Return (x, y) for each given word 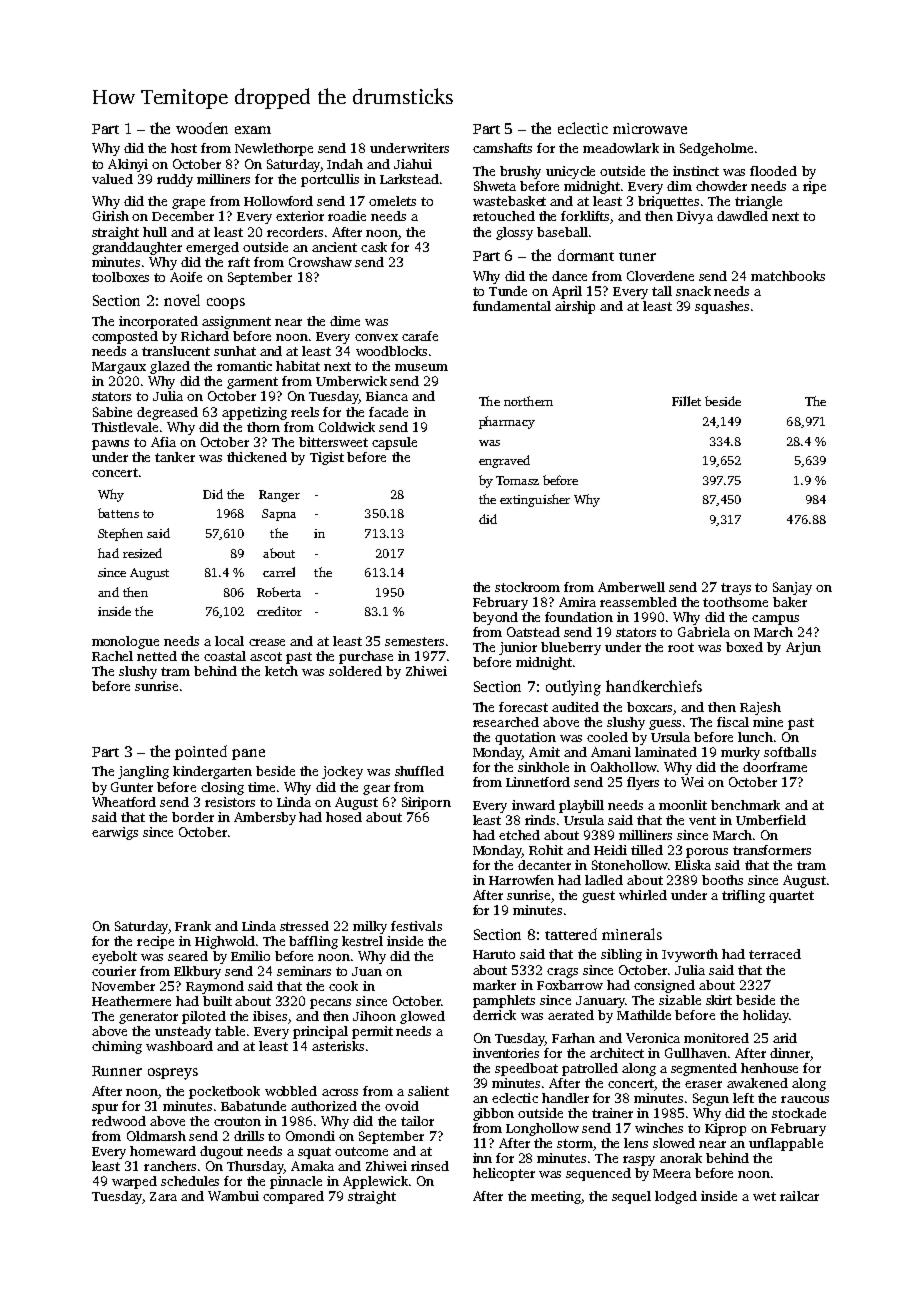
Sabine (112, 412)
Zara (163, 1196)
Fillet (686, 401)
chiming (117, 1047)
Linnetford (538, 782)
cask (374, 247)
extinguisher (535, 500)
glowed (422, 1017)
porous (707, 853)
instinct (696, 171)
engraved (504, 461)
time (261, 787)
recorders (295, 232)
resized (142, 553)
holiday (766, 1016)
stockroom (527, 587)
